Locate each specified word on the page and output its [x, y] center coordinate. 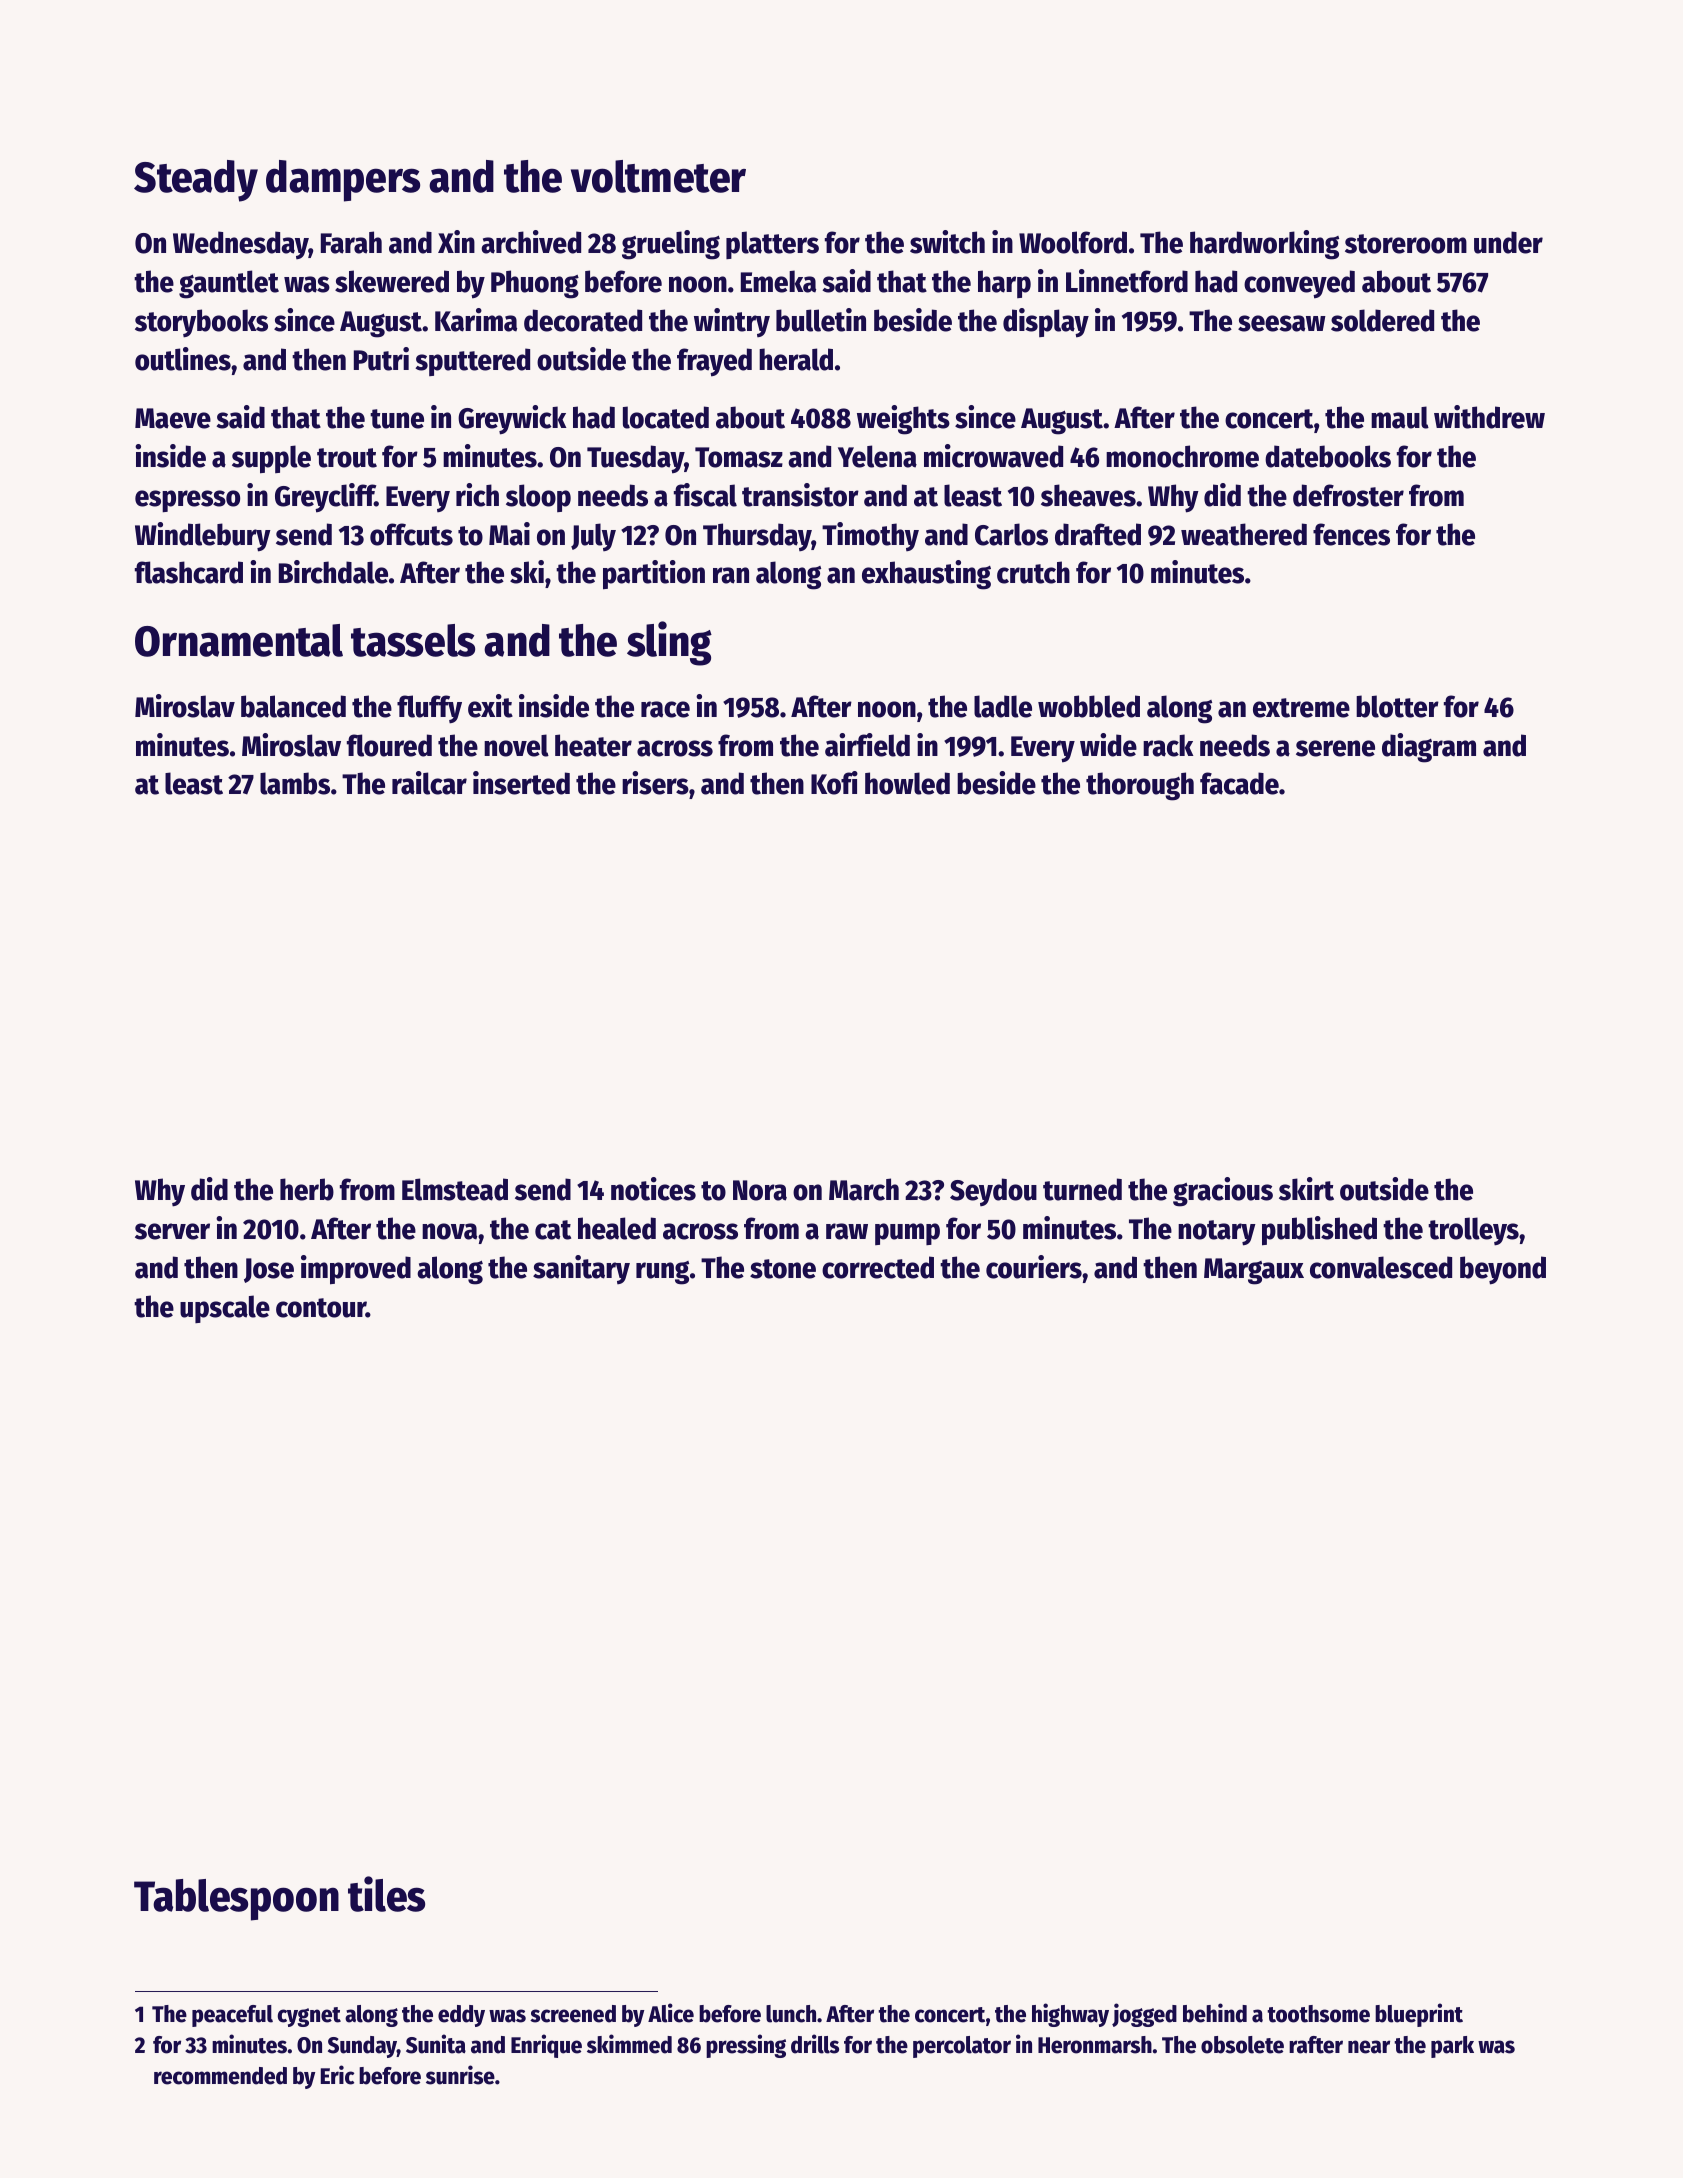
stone [783, 1269]
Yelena [877, 456]
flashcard [189, 572]
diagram [1429, 748]
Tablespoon [236, 1900]
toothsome [1318, 2014]
